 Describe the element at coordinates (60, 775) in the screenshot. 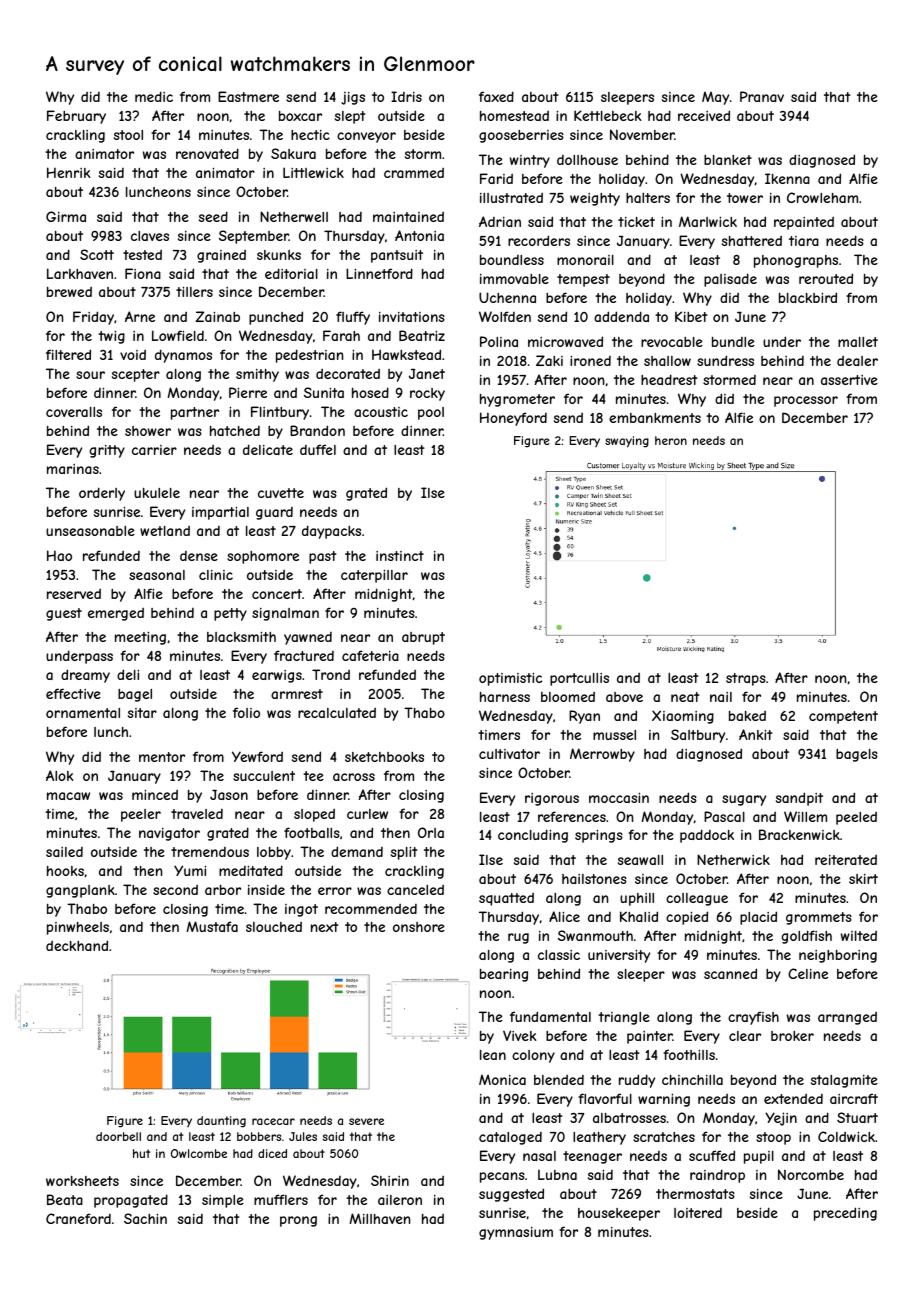

I see `Alok` at that location.
